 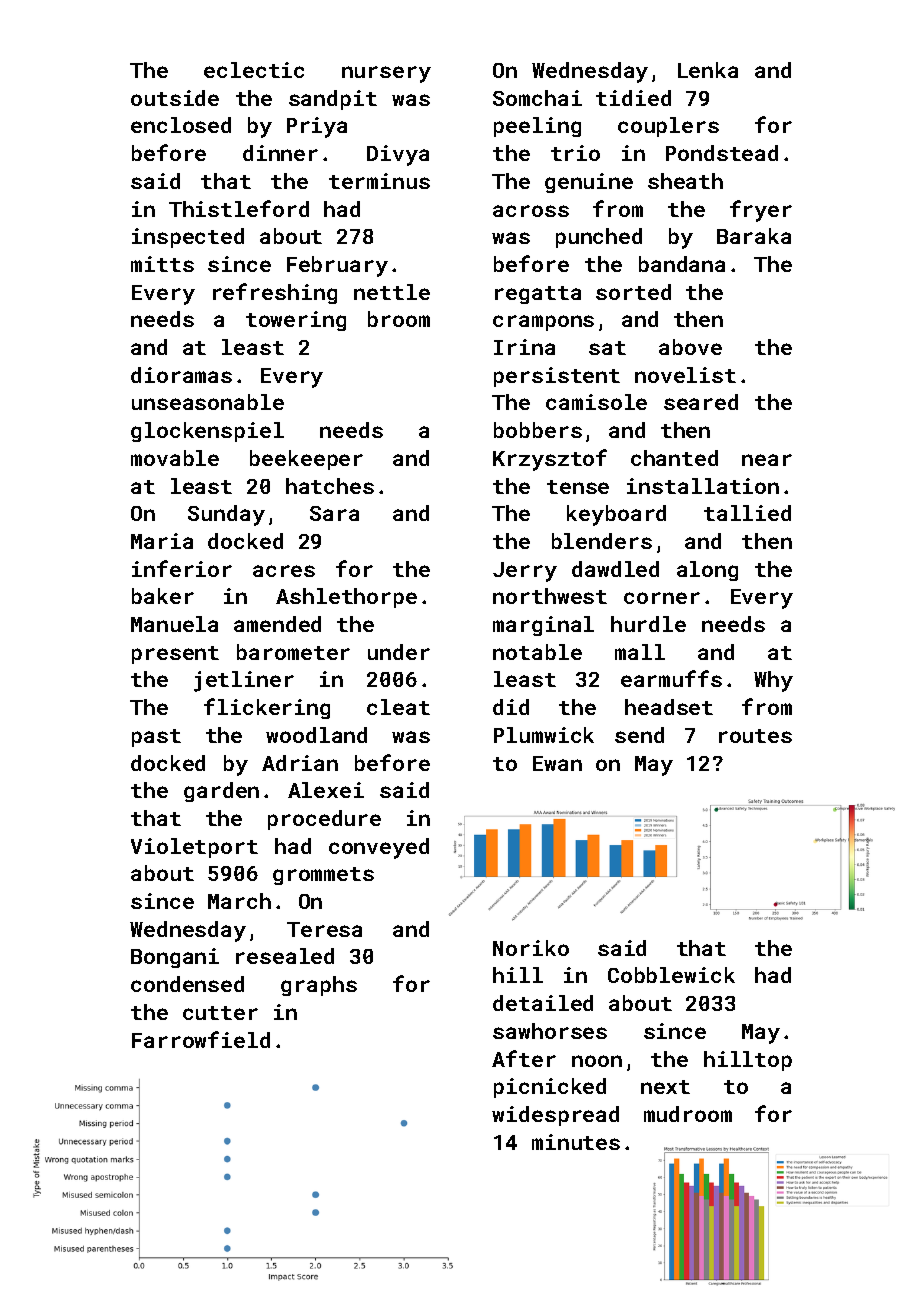 What do you see at coordinates (576, 1142) in the image?
I see `minutes` at bounding box center [576, 1142].
